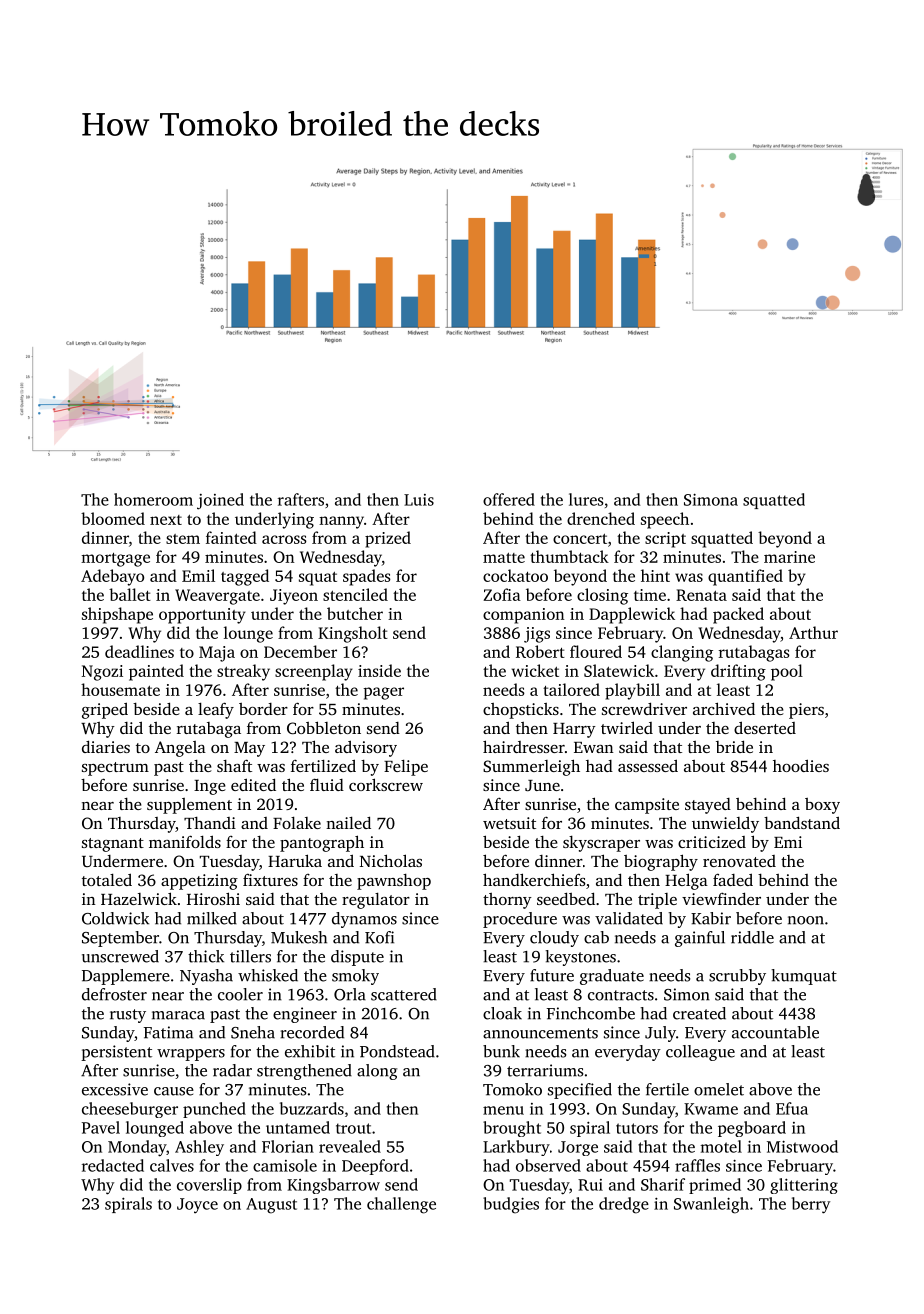  I want to click on marine, so click(789, 557).
